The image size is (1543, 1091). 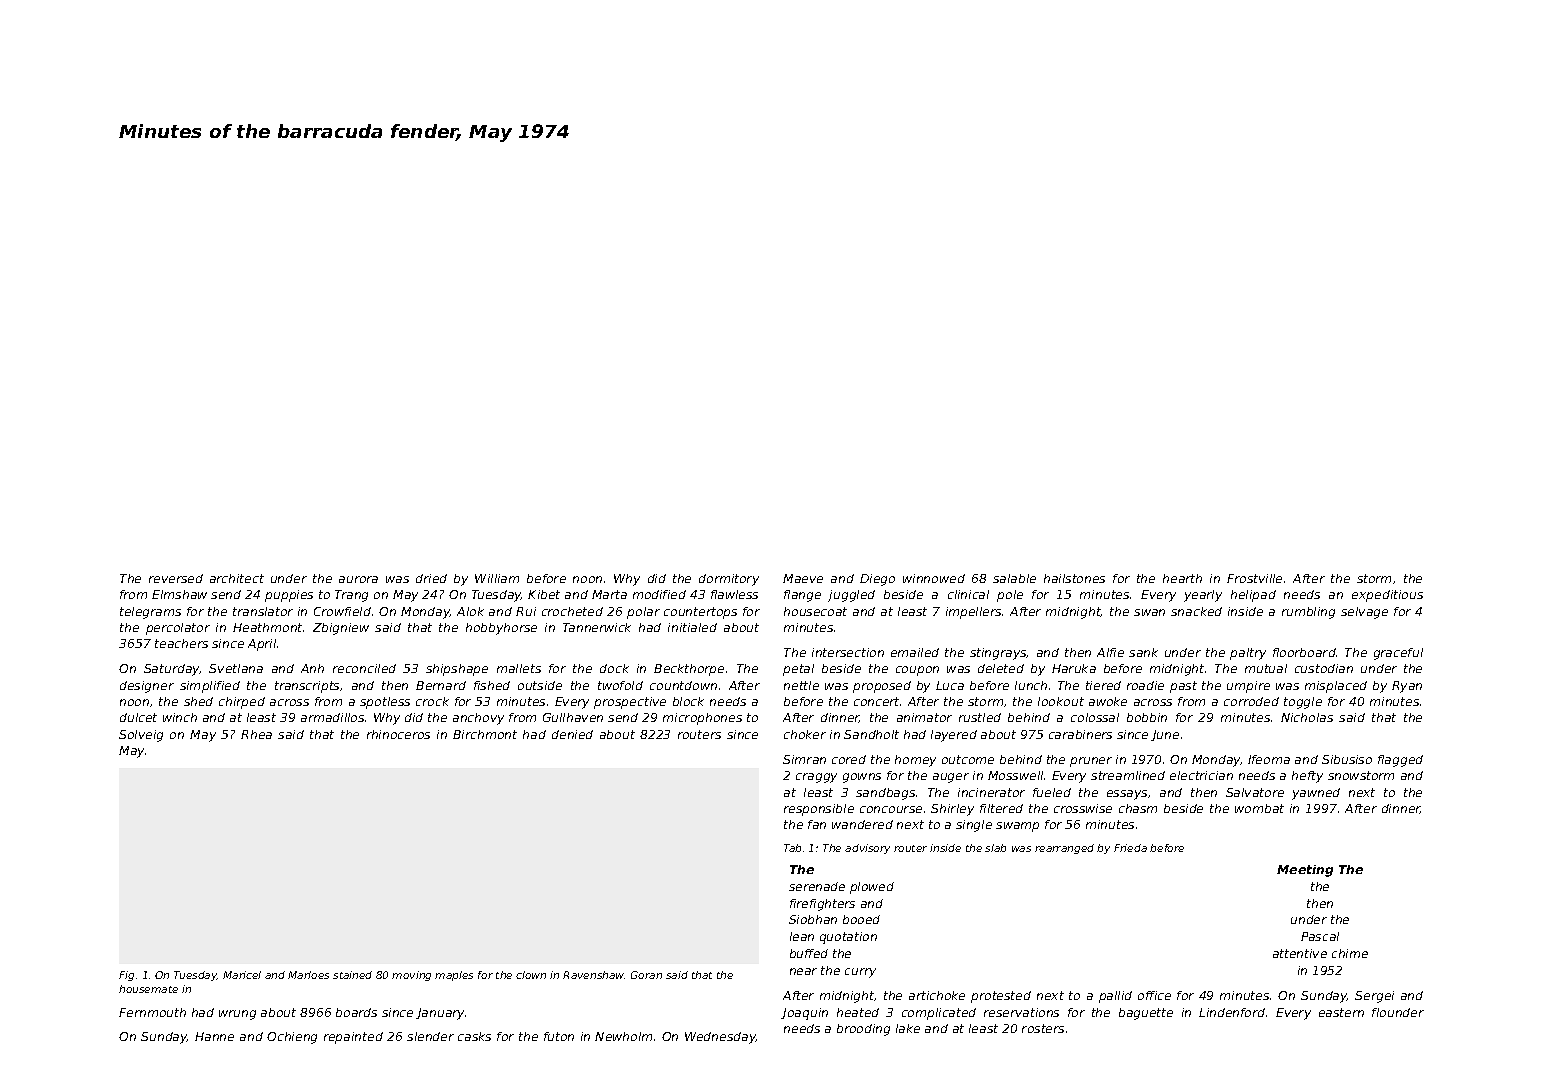 What do you see at coordinates (802, 936) in the document?
I see `lean` at bounding box center [802, 936].
